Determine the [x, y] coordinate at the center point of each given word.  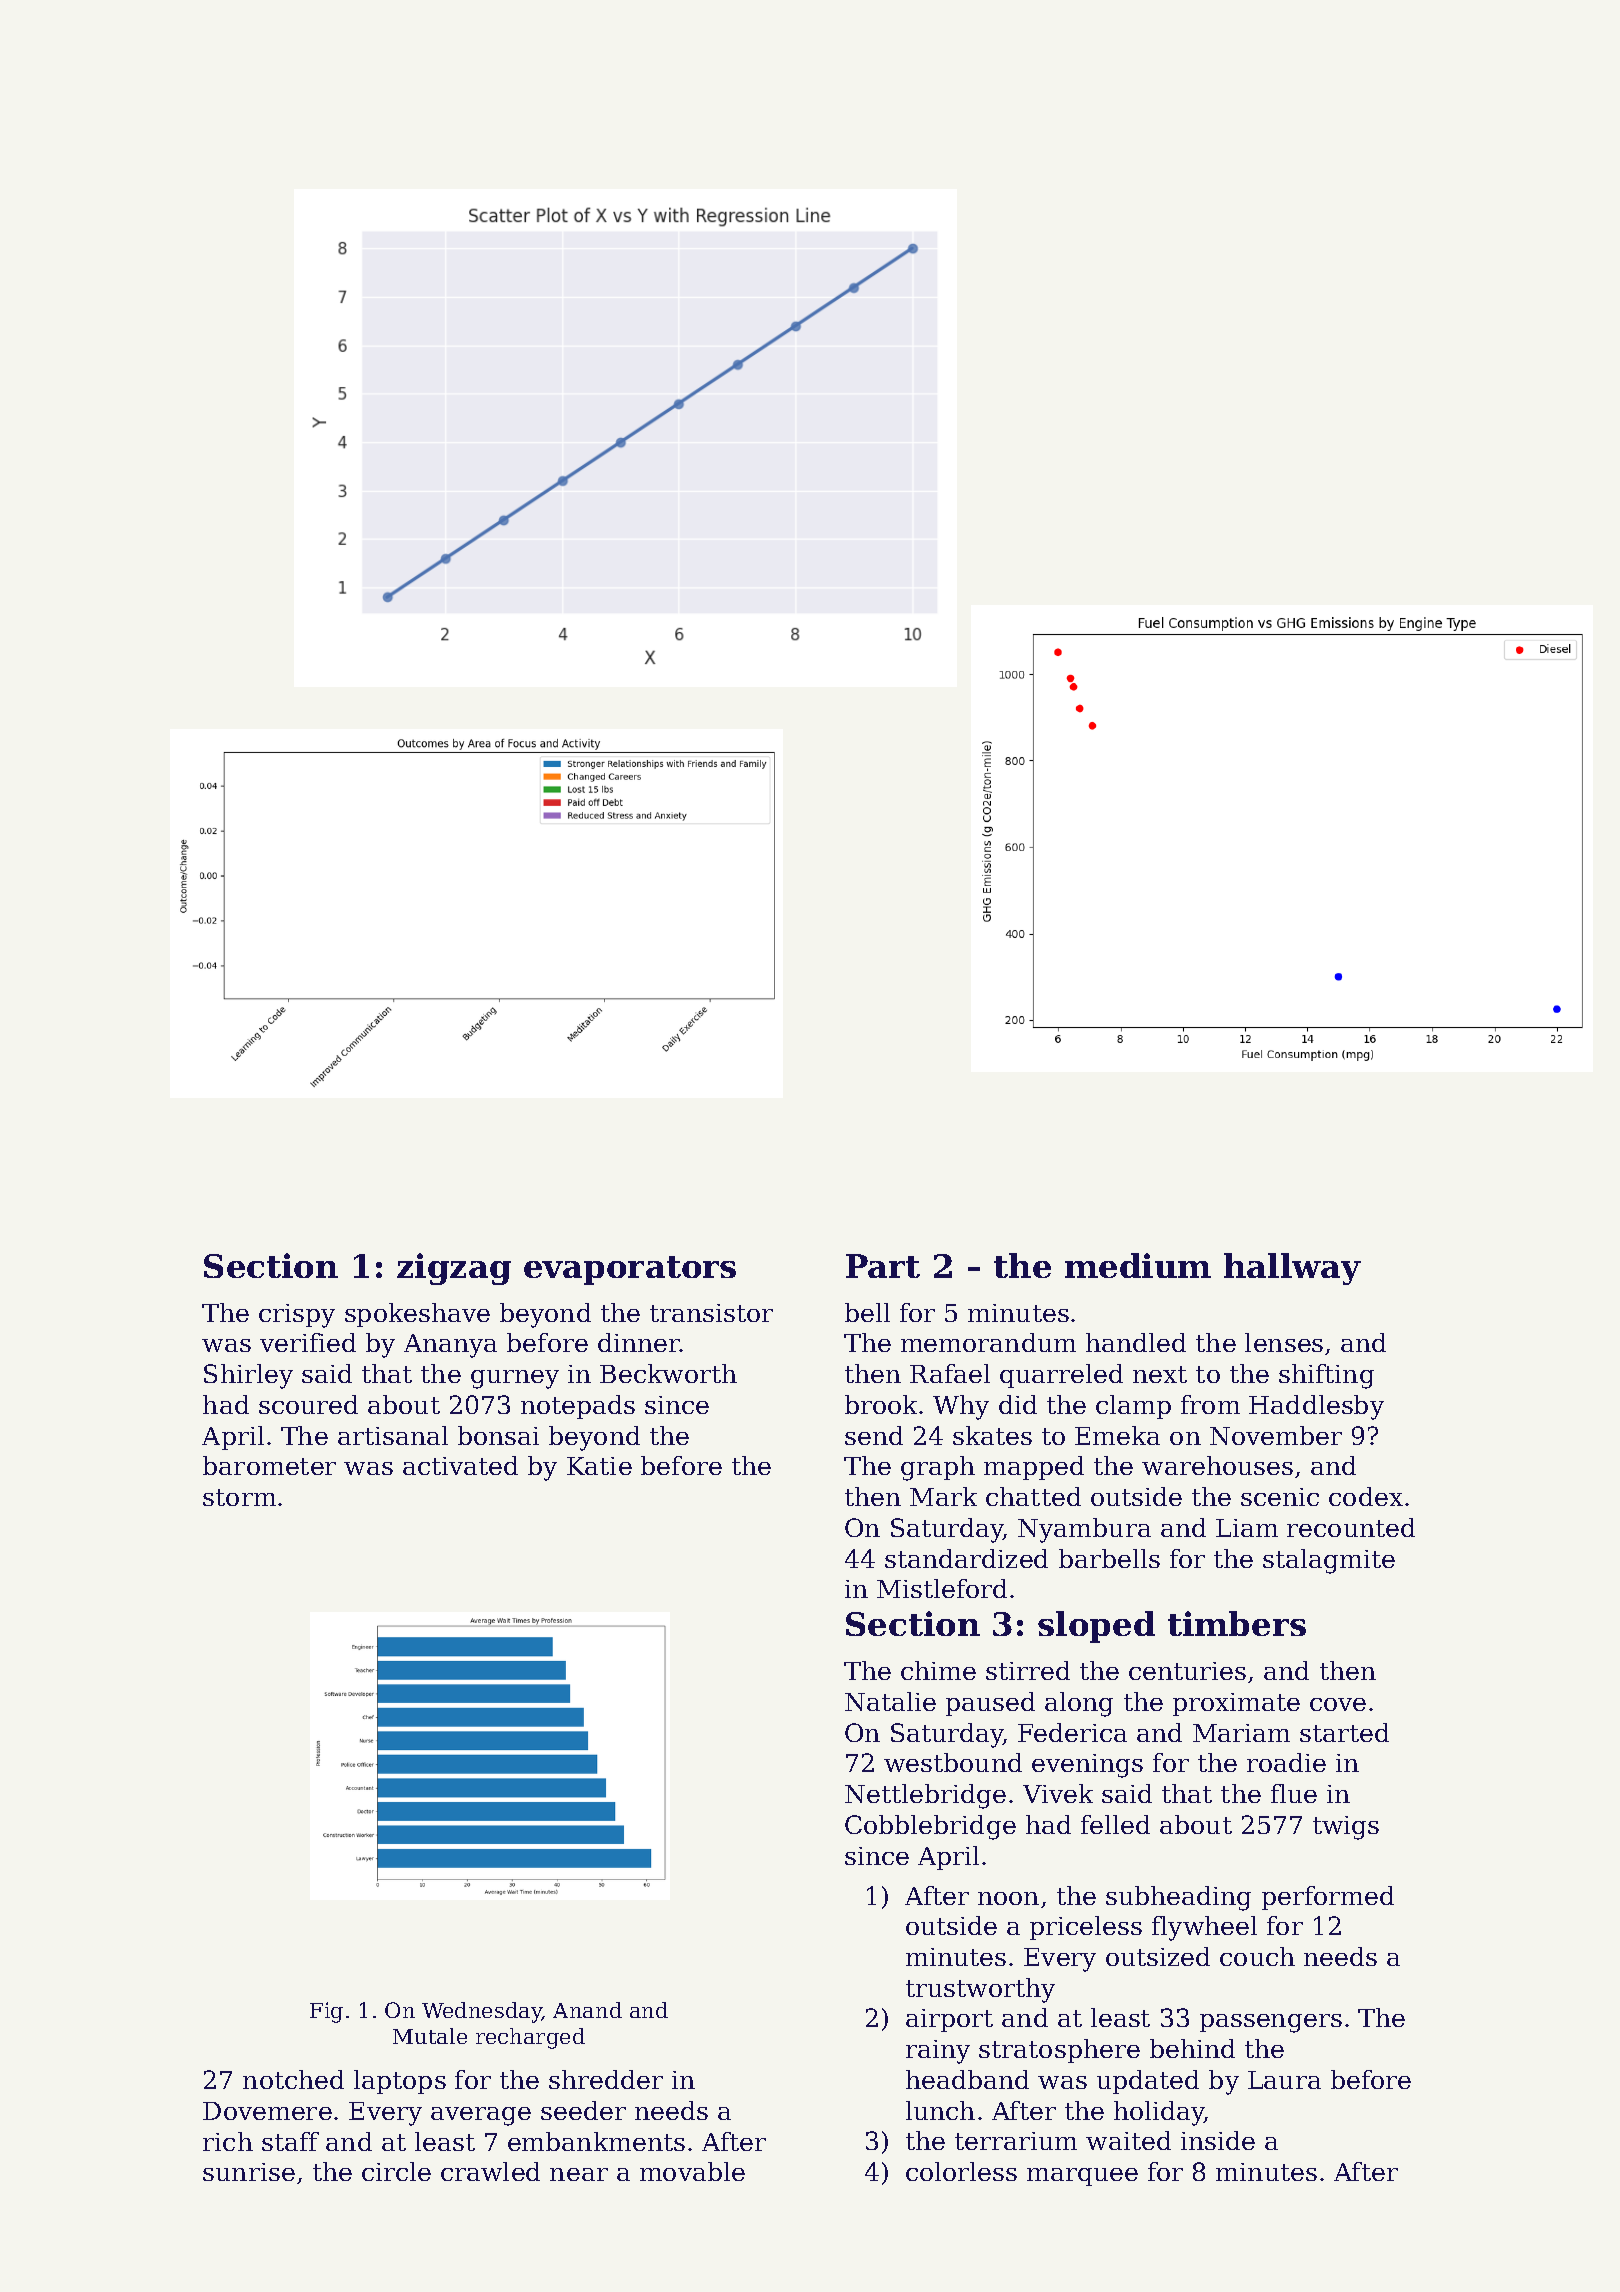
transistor [711, 1313]
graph [938, 1468]
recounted [1351, 1527]
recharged [530, 2038]
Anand [587, 2010]
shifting [1326, 1376]
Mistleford [942, 1588]
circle [396, 2171]
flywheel [1204, 1928]
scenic [1280, 1497]
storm [239, 1497]
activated [460, 1465]
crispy [297, 1316]
